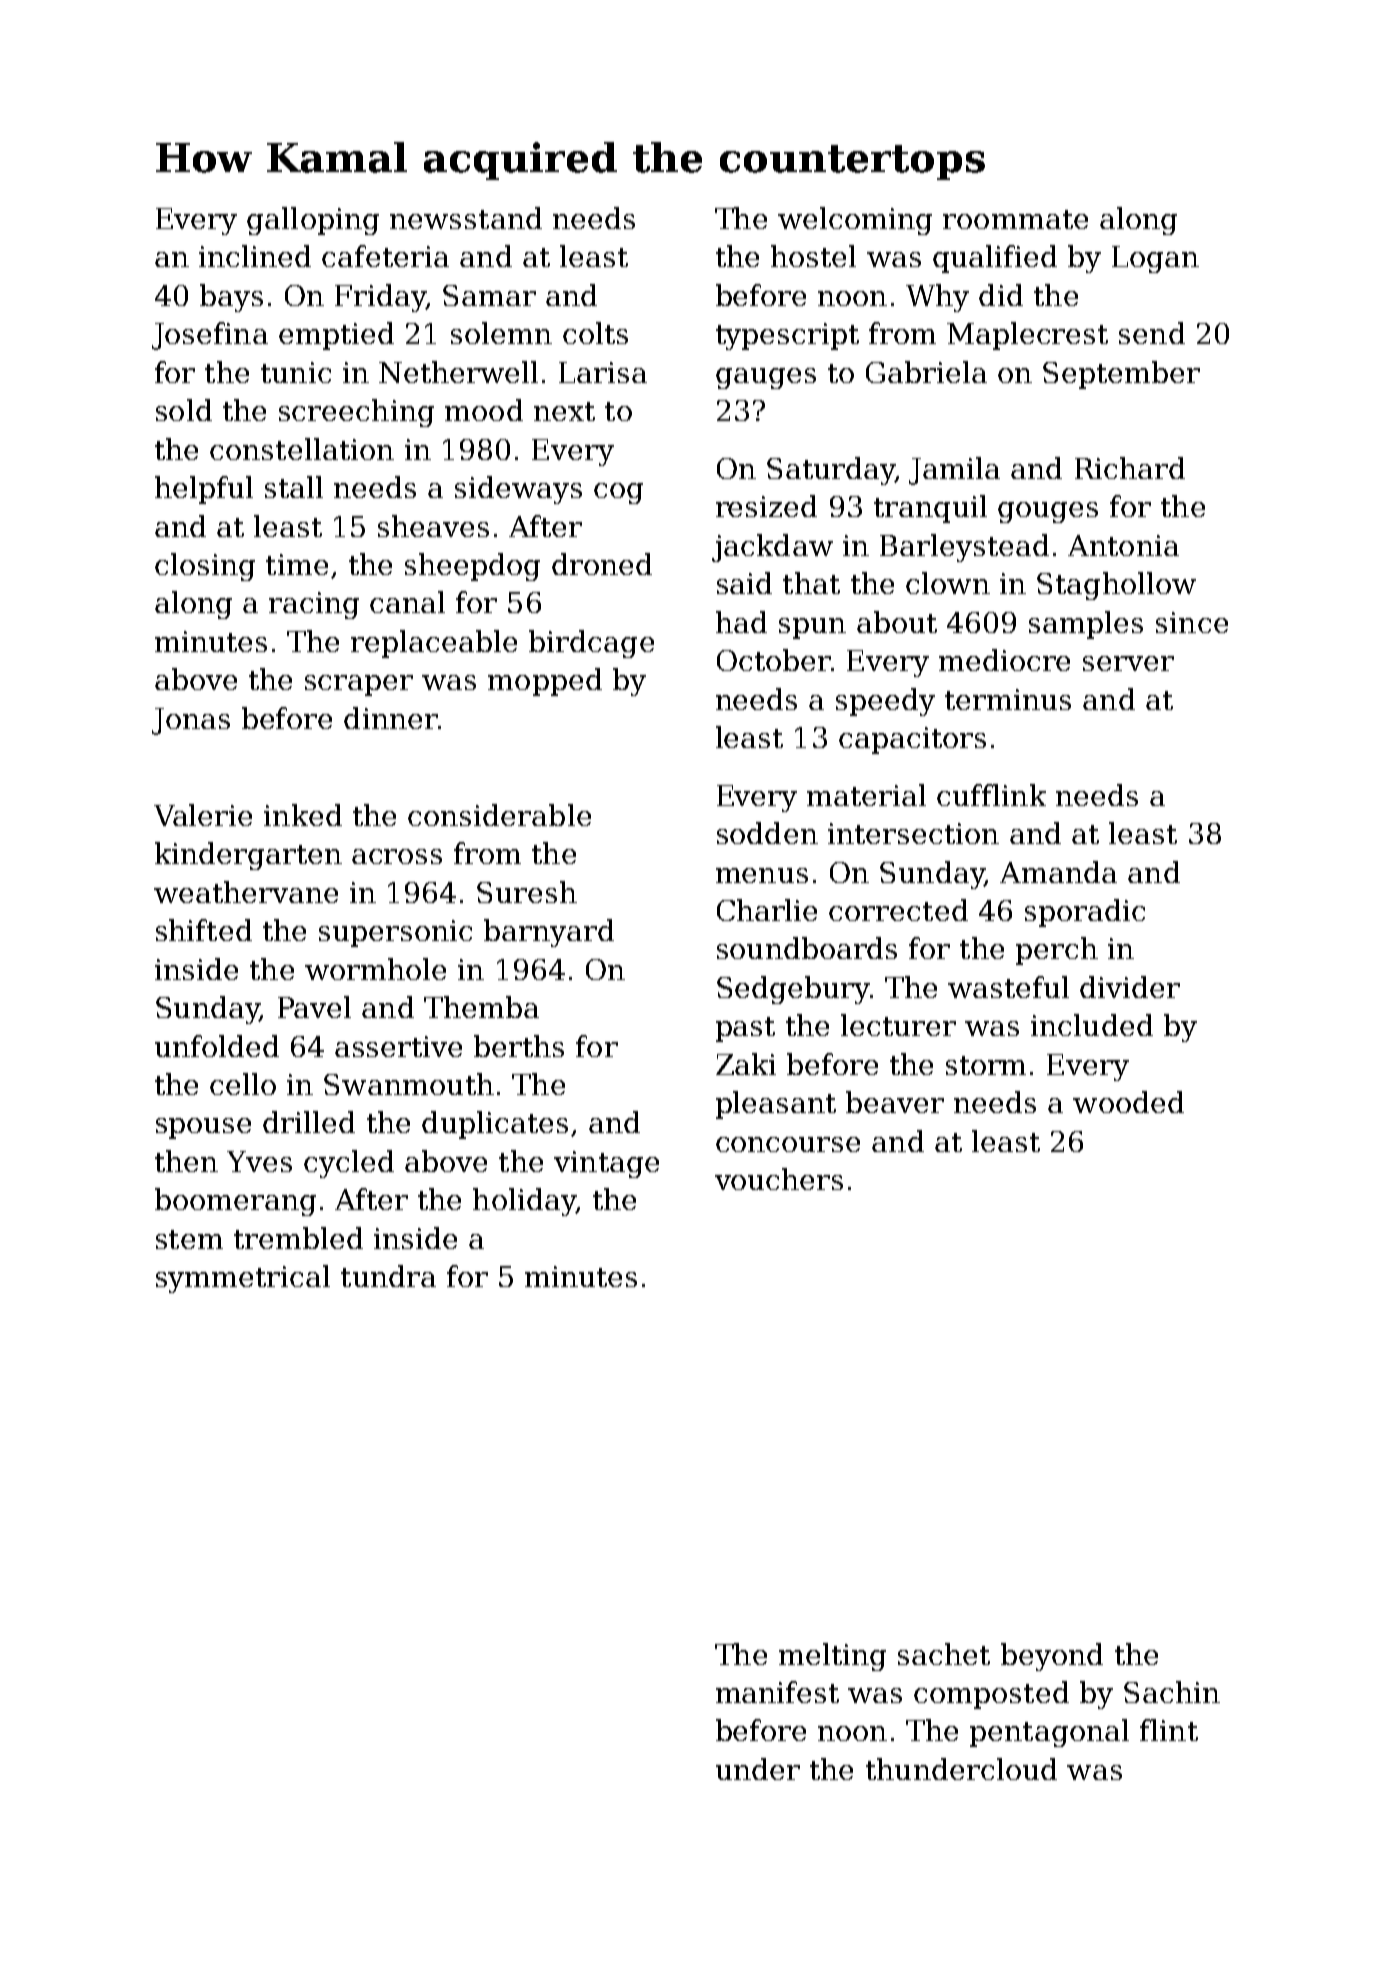  What do you see at coordinates (1128, 1102) in the screenshot?
I see `wooded` at bounding box center [1128, 1102].
